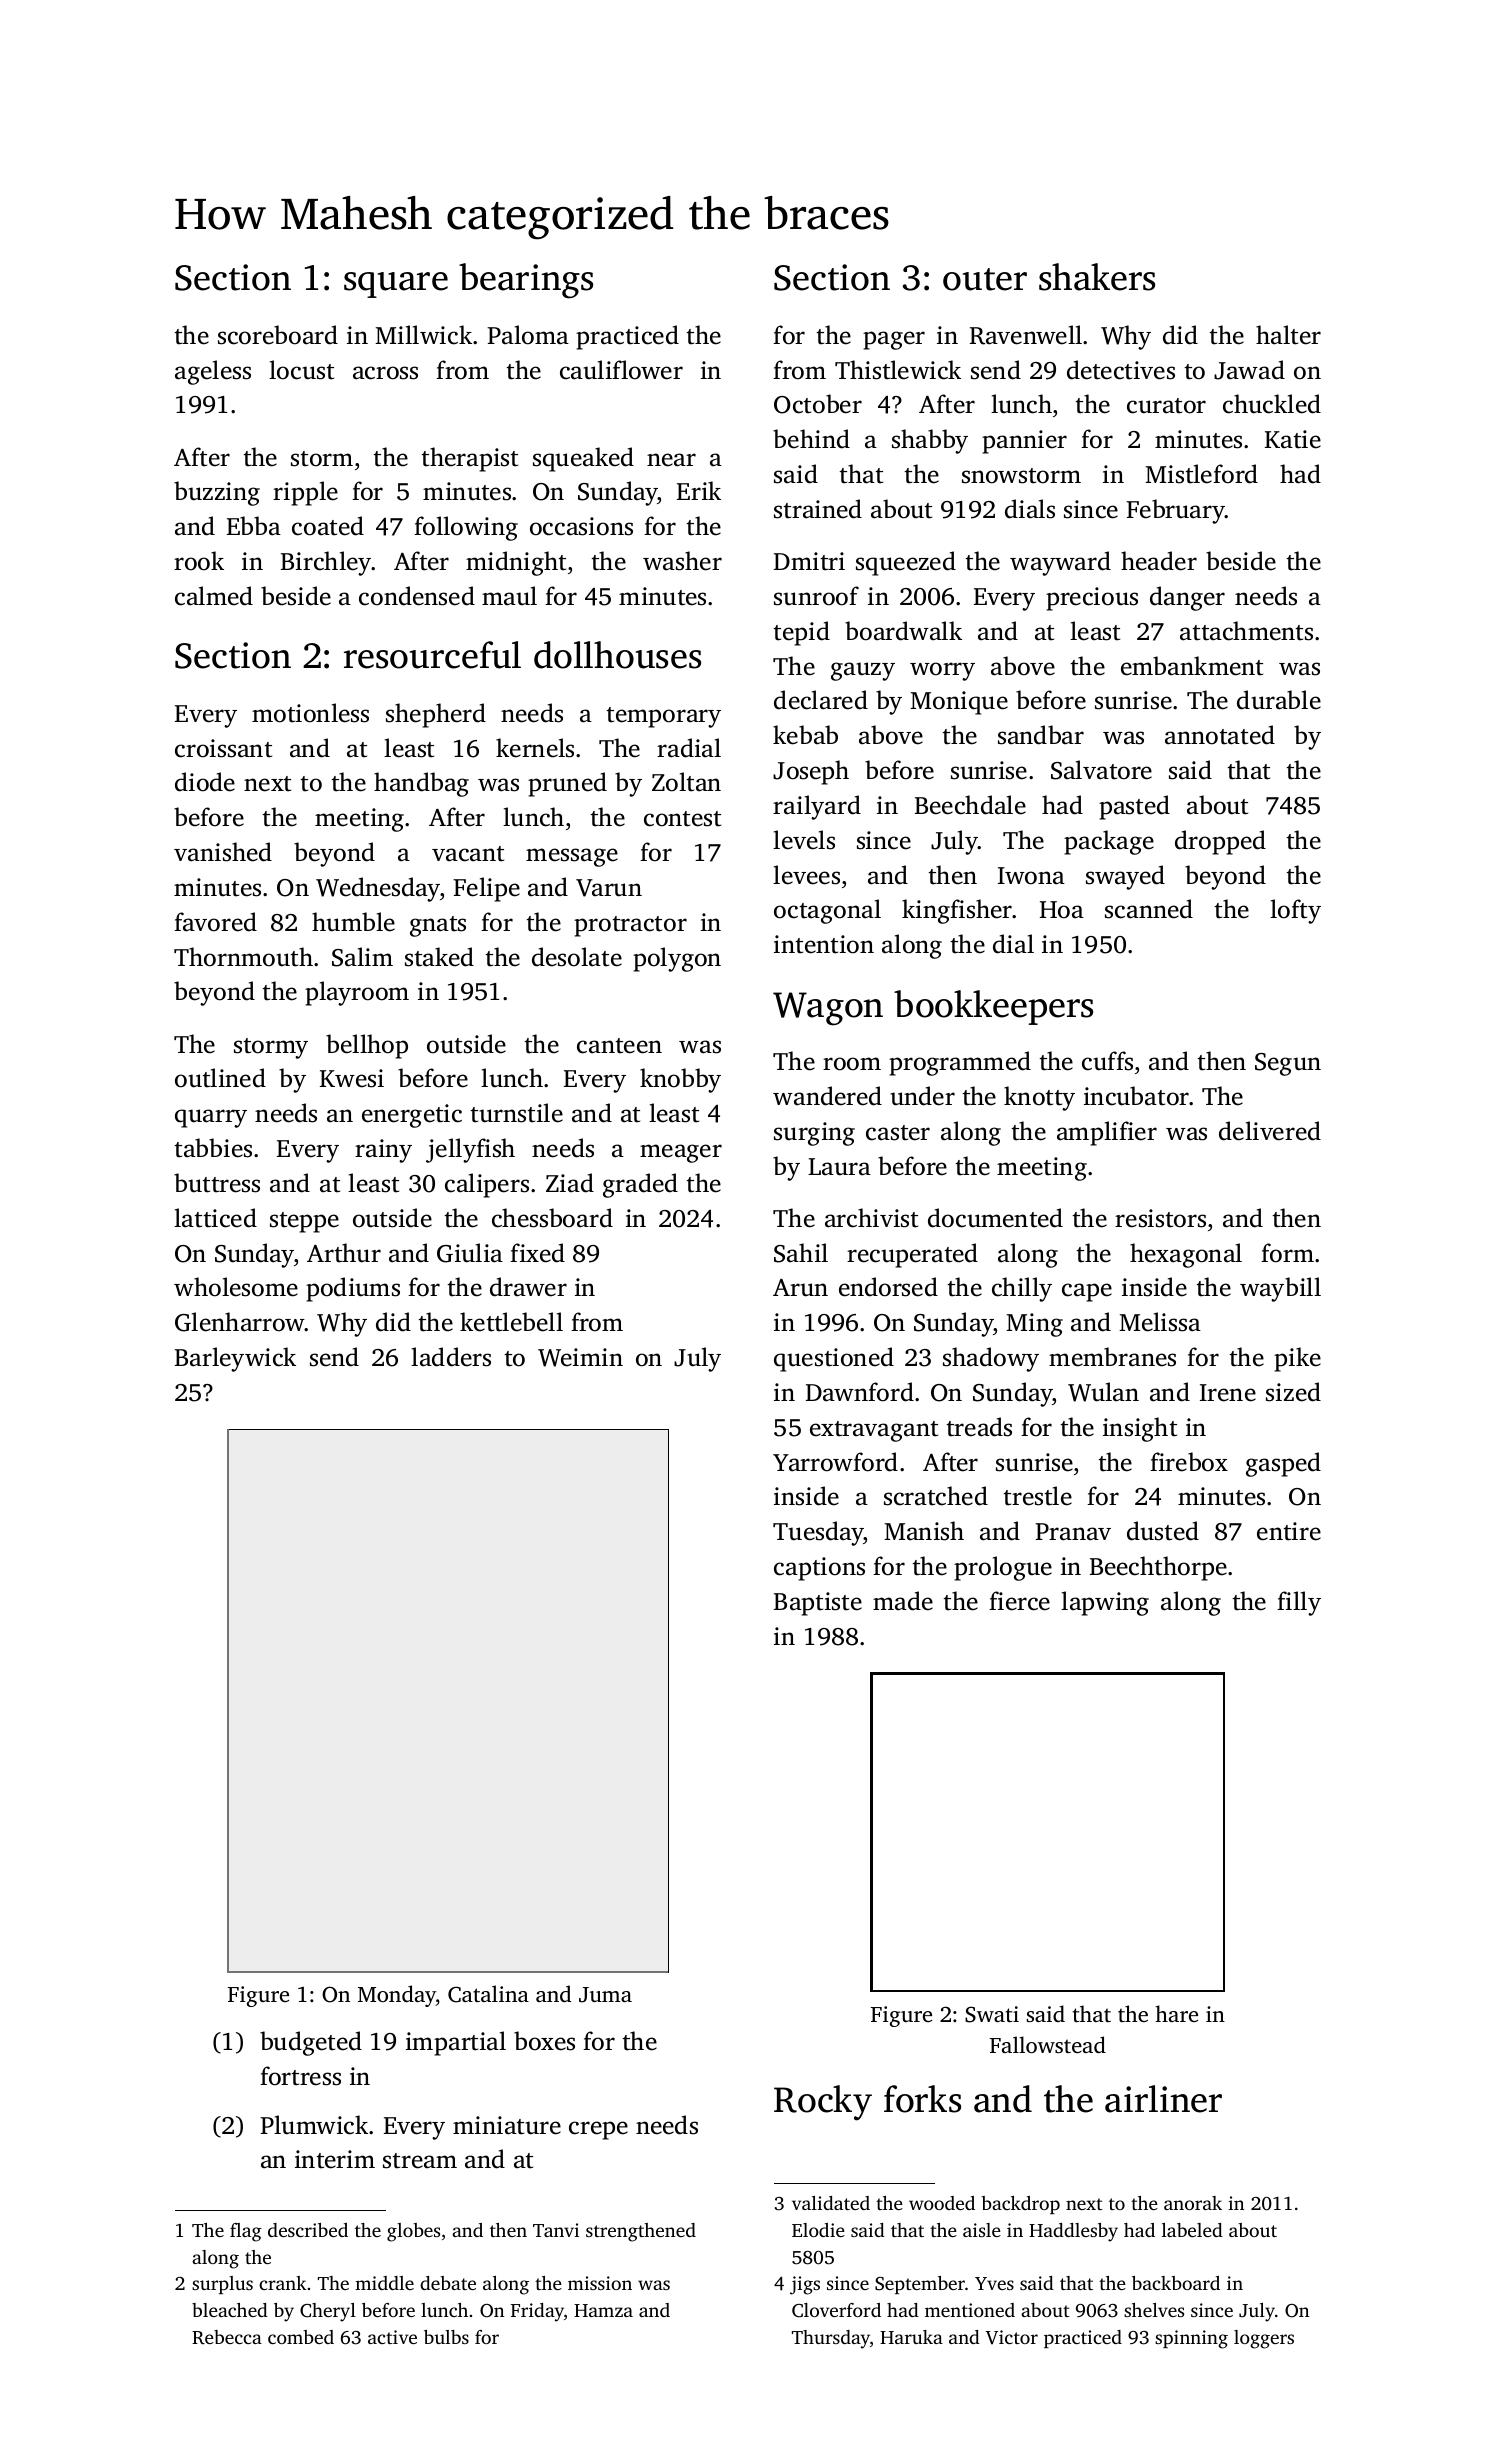 The height and width of the document is (2464, 1496). What do you see at coordinates (446, 2337) in the document?
I see `bulbs` at bounding box center [446, 2337].
